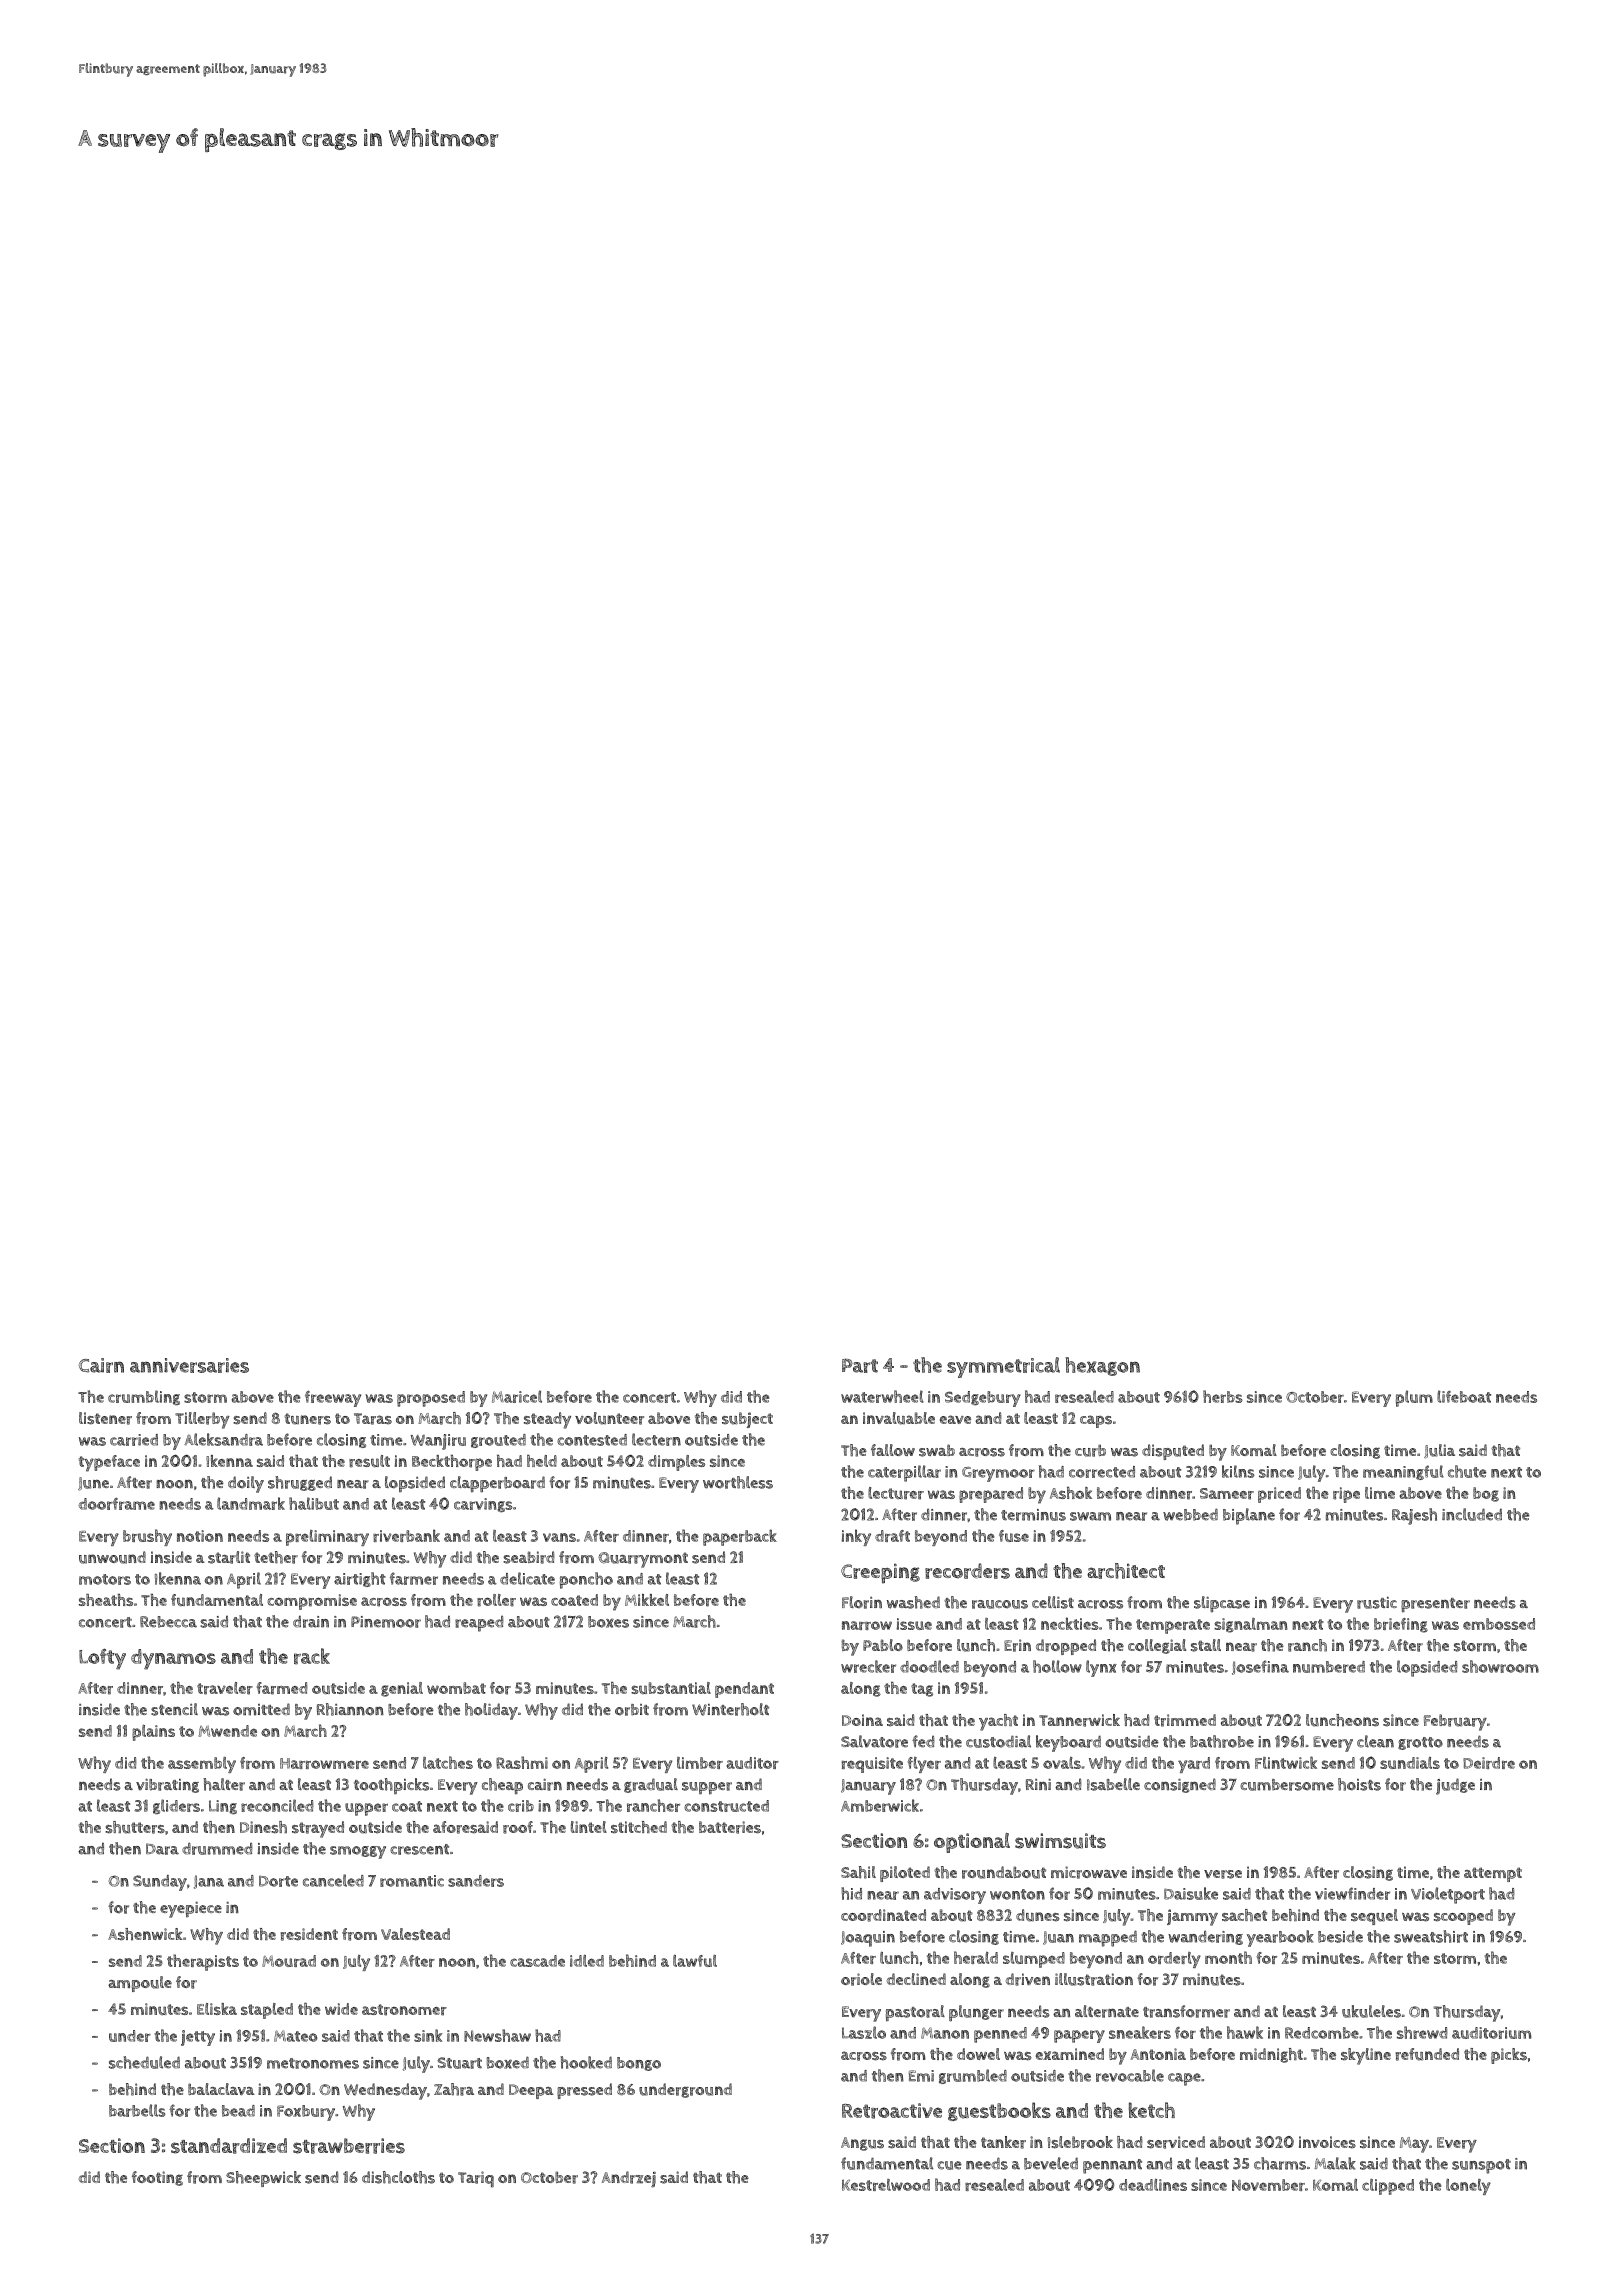  What do you see at coordinates (153, 1732) in the image?
I see `plains` at bounding box center [153, 1732].
